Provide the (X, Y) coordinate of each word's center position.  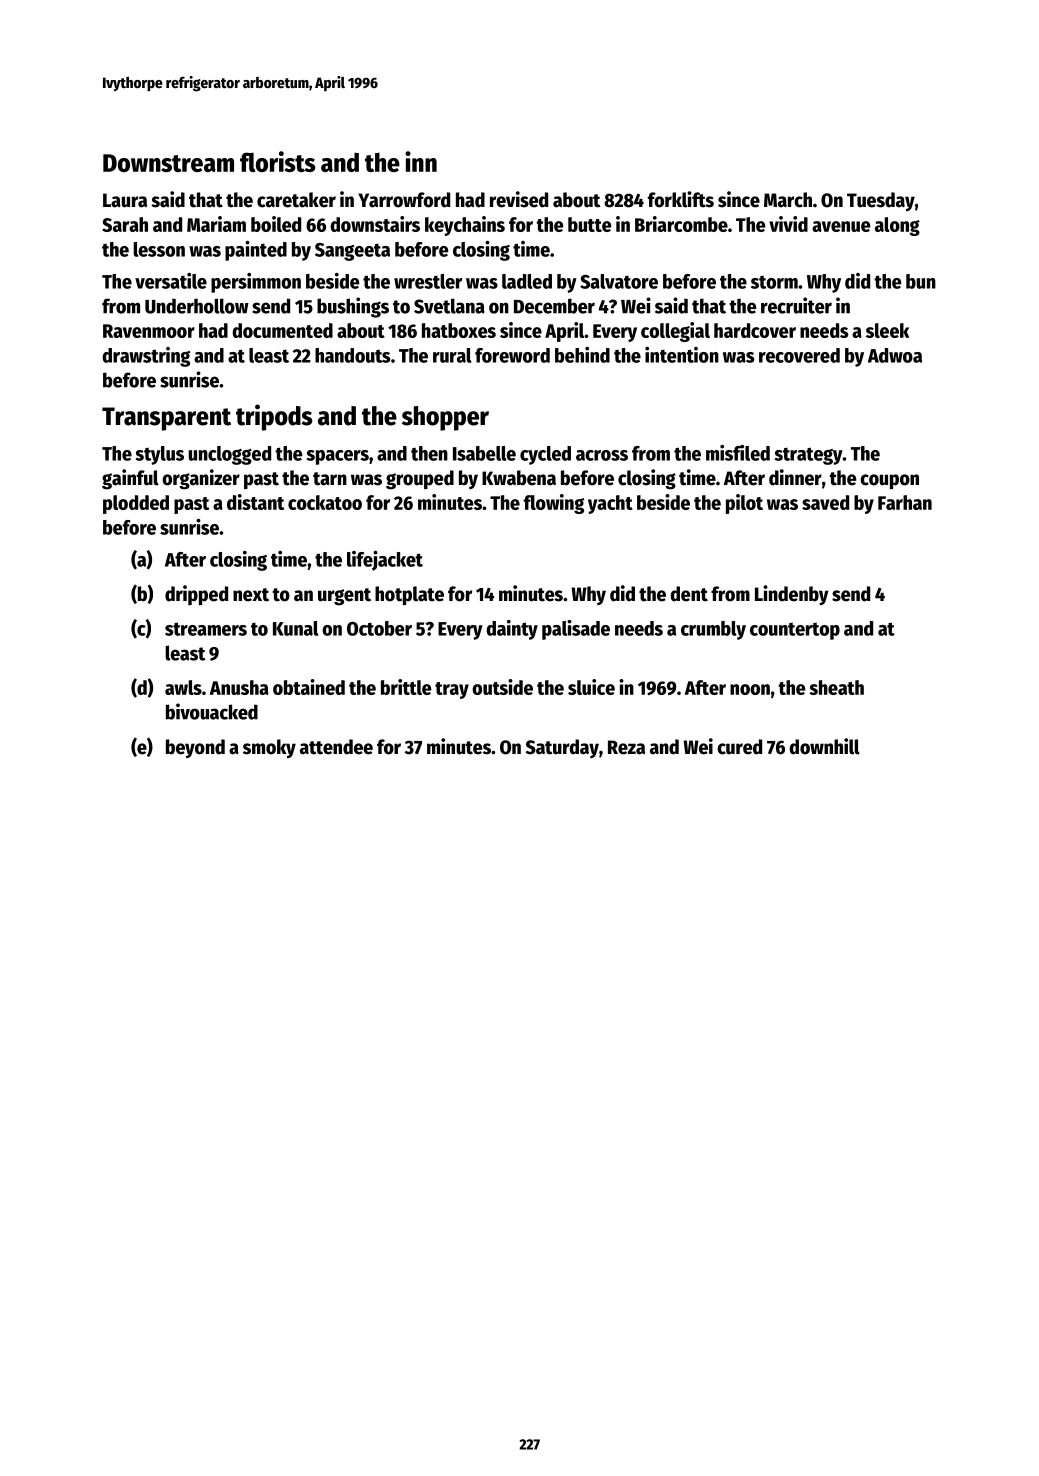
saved (825, 502)
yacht (610, 504)
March (788, 200)
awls (183, 687)
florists (278, 161)
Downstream (168, 163)
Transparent (166, 419)
